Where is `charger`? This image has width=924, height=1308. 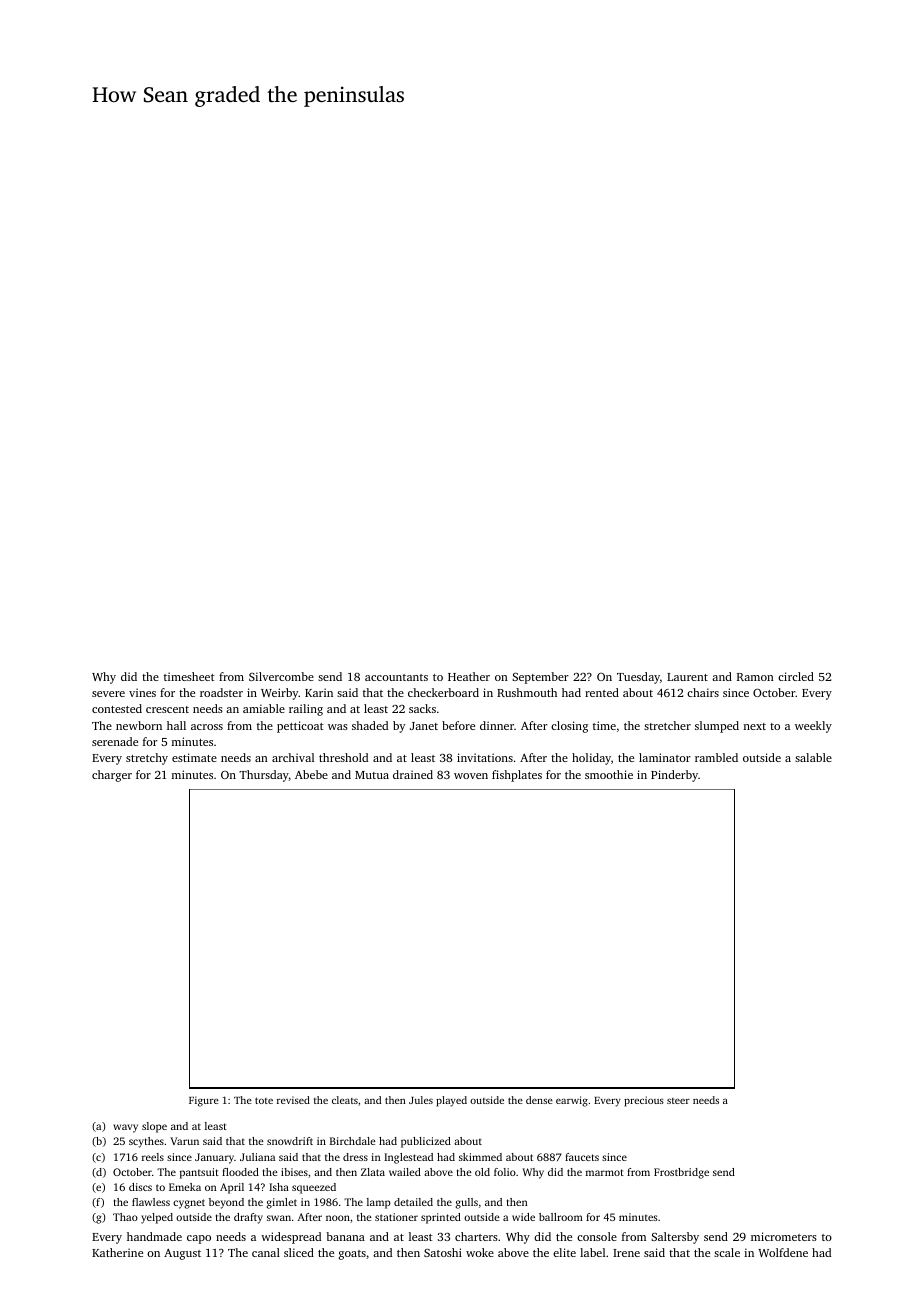 charger is located at coordinates (112, 776).
